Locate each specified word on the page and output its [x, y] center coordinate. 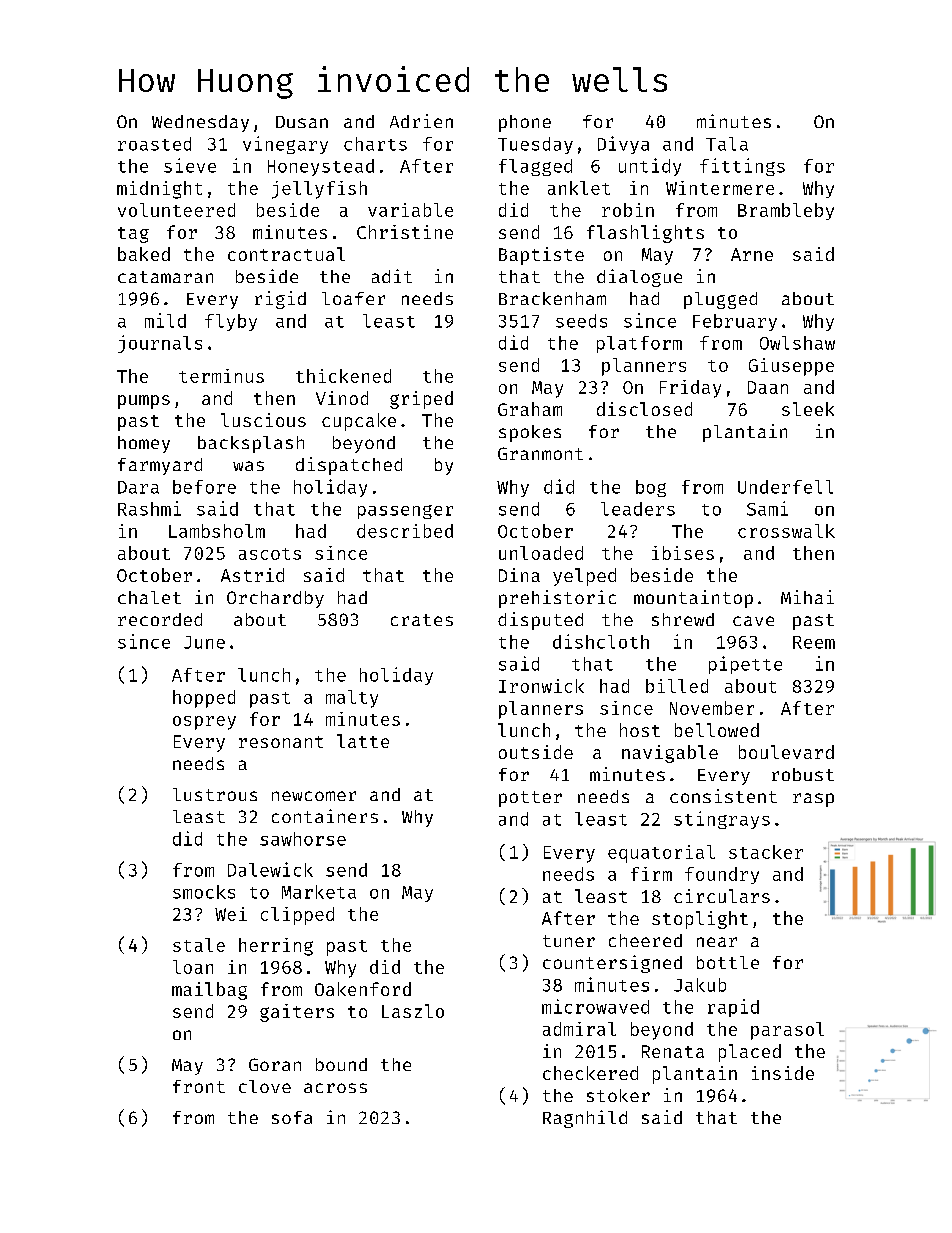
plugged [720, 300]
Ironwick [541, 686]
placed [750, 1053]
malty [352, 699]
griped [421, 400]
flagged [535, 167]
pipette [745, 665]
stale [199, 945]
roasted [154, 144]
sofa [292, 1117]
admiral [579, 1029]
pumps [144, 402]
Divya [623, 145]
